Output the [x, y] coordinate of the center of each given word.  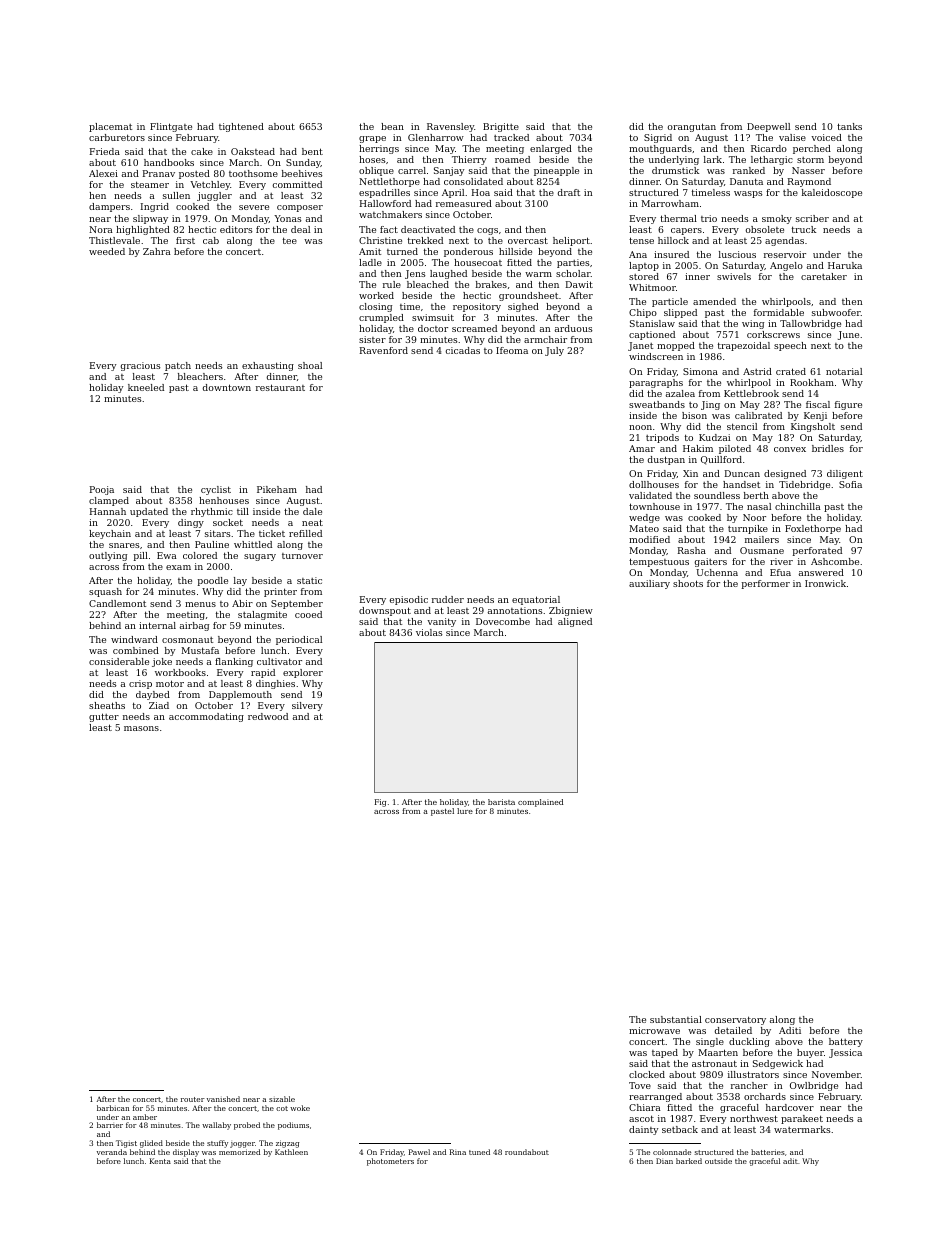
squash [105, 592]
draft [569, 192]
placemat [110, 127]
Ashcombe [835, 561]
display [186, 1153]
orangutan [692, 127]
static [309, 580]
